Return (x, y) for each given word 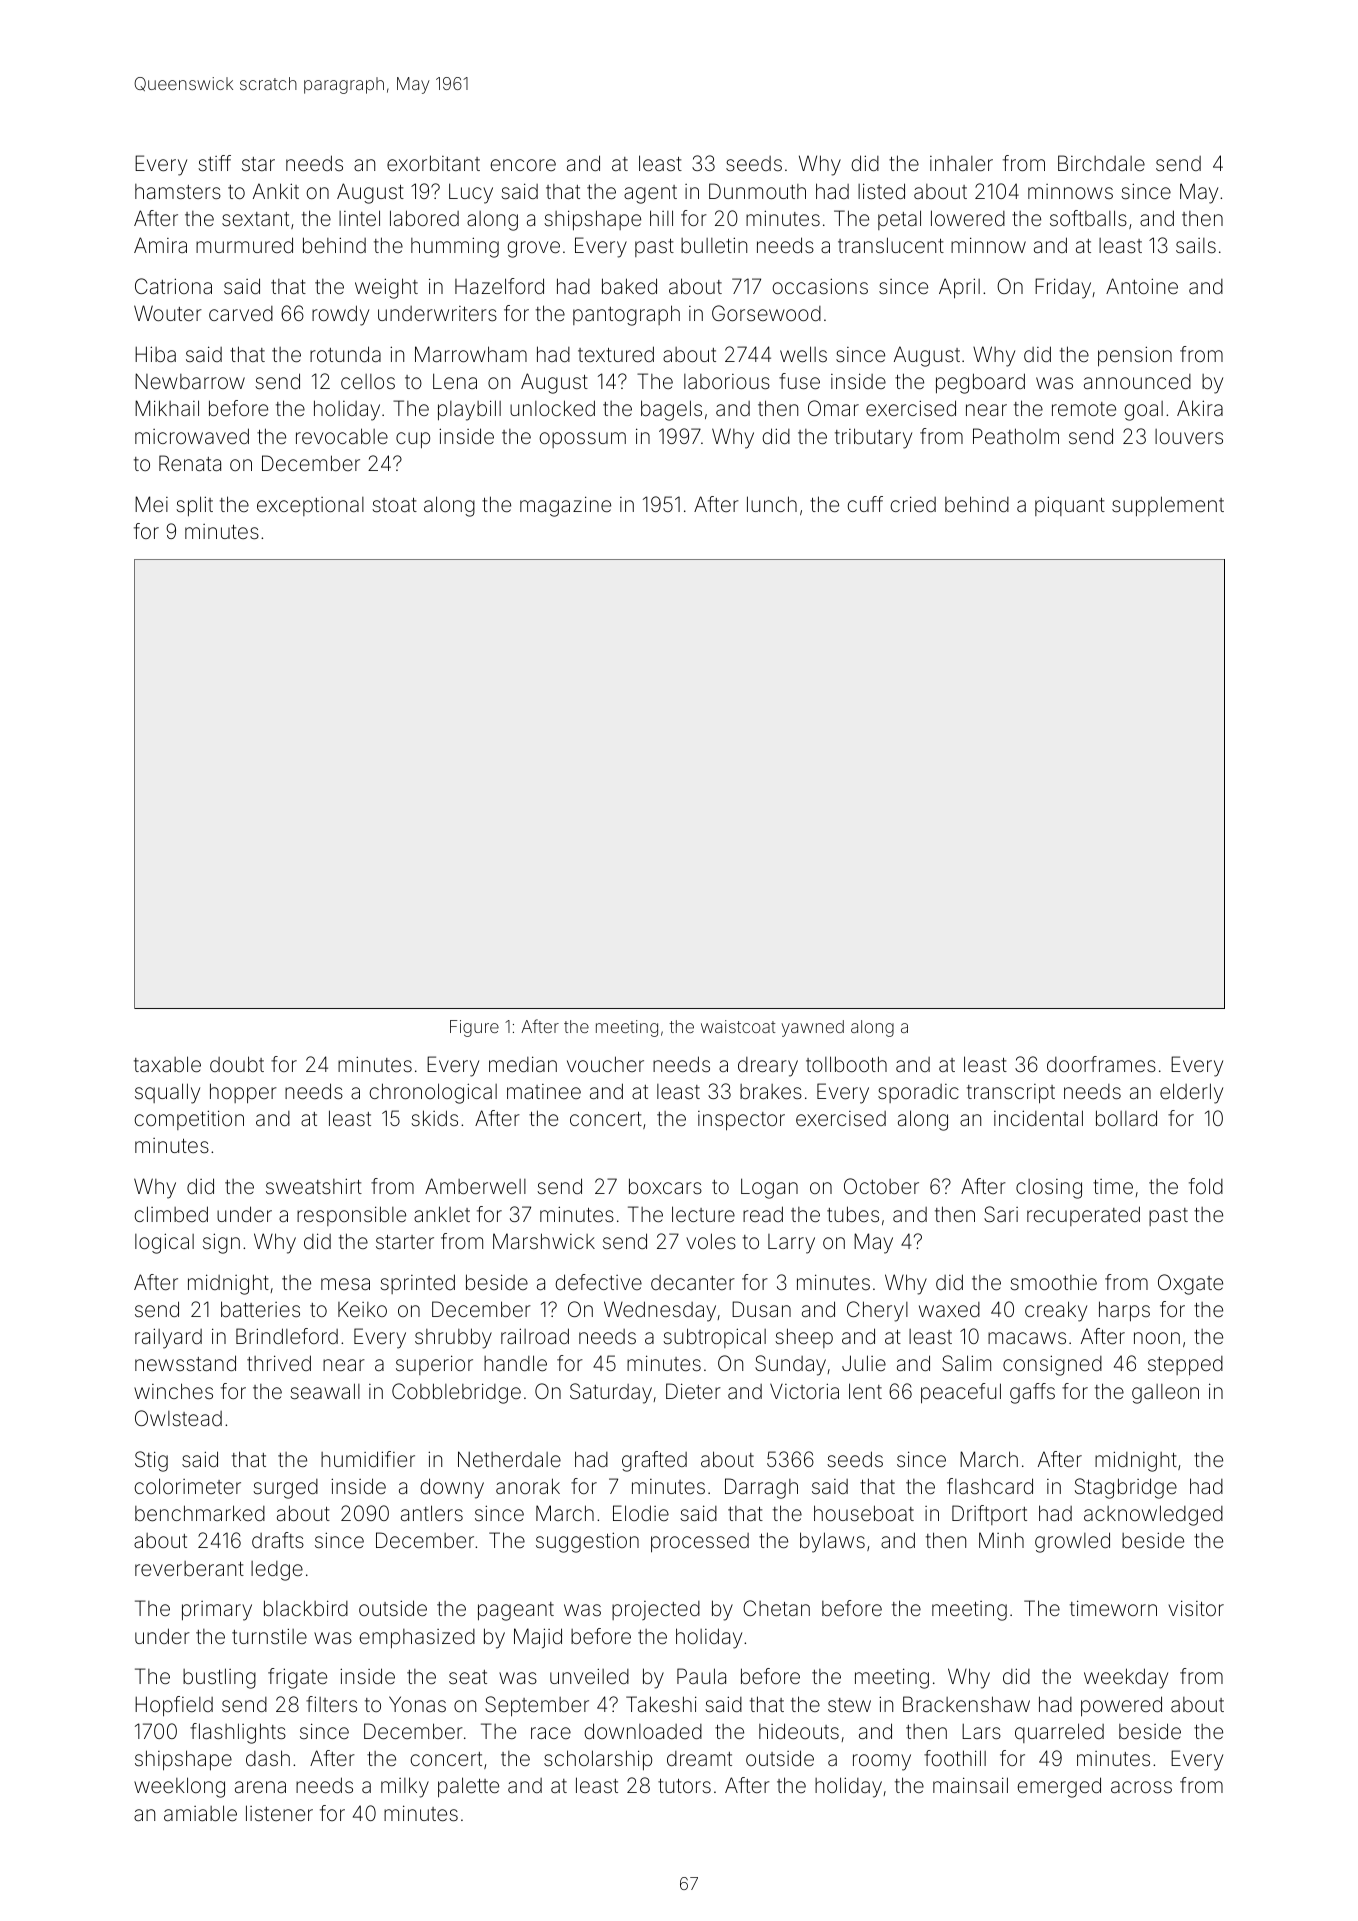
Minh (1001, 1540)
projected (656, 1610)
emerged (1059, 1787)
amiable (200, 1813)
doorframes (1101, 1064)
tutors (684, 1786)
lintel (359, 218)
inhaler (961, 163)
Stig (151, 1461)
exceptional (310, 506)
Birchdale (1101, 163)
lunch (772, 504)
